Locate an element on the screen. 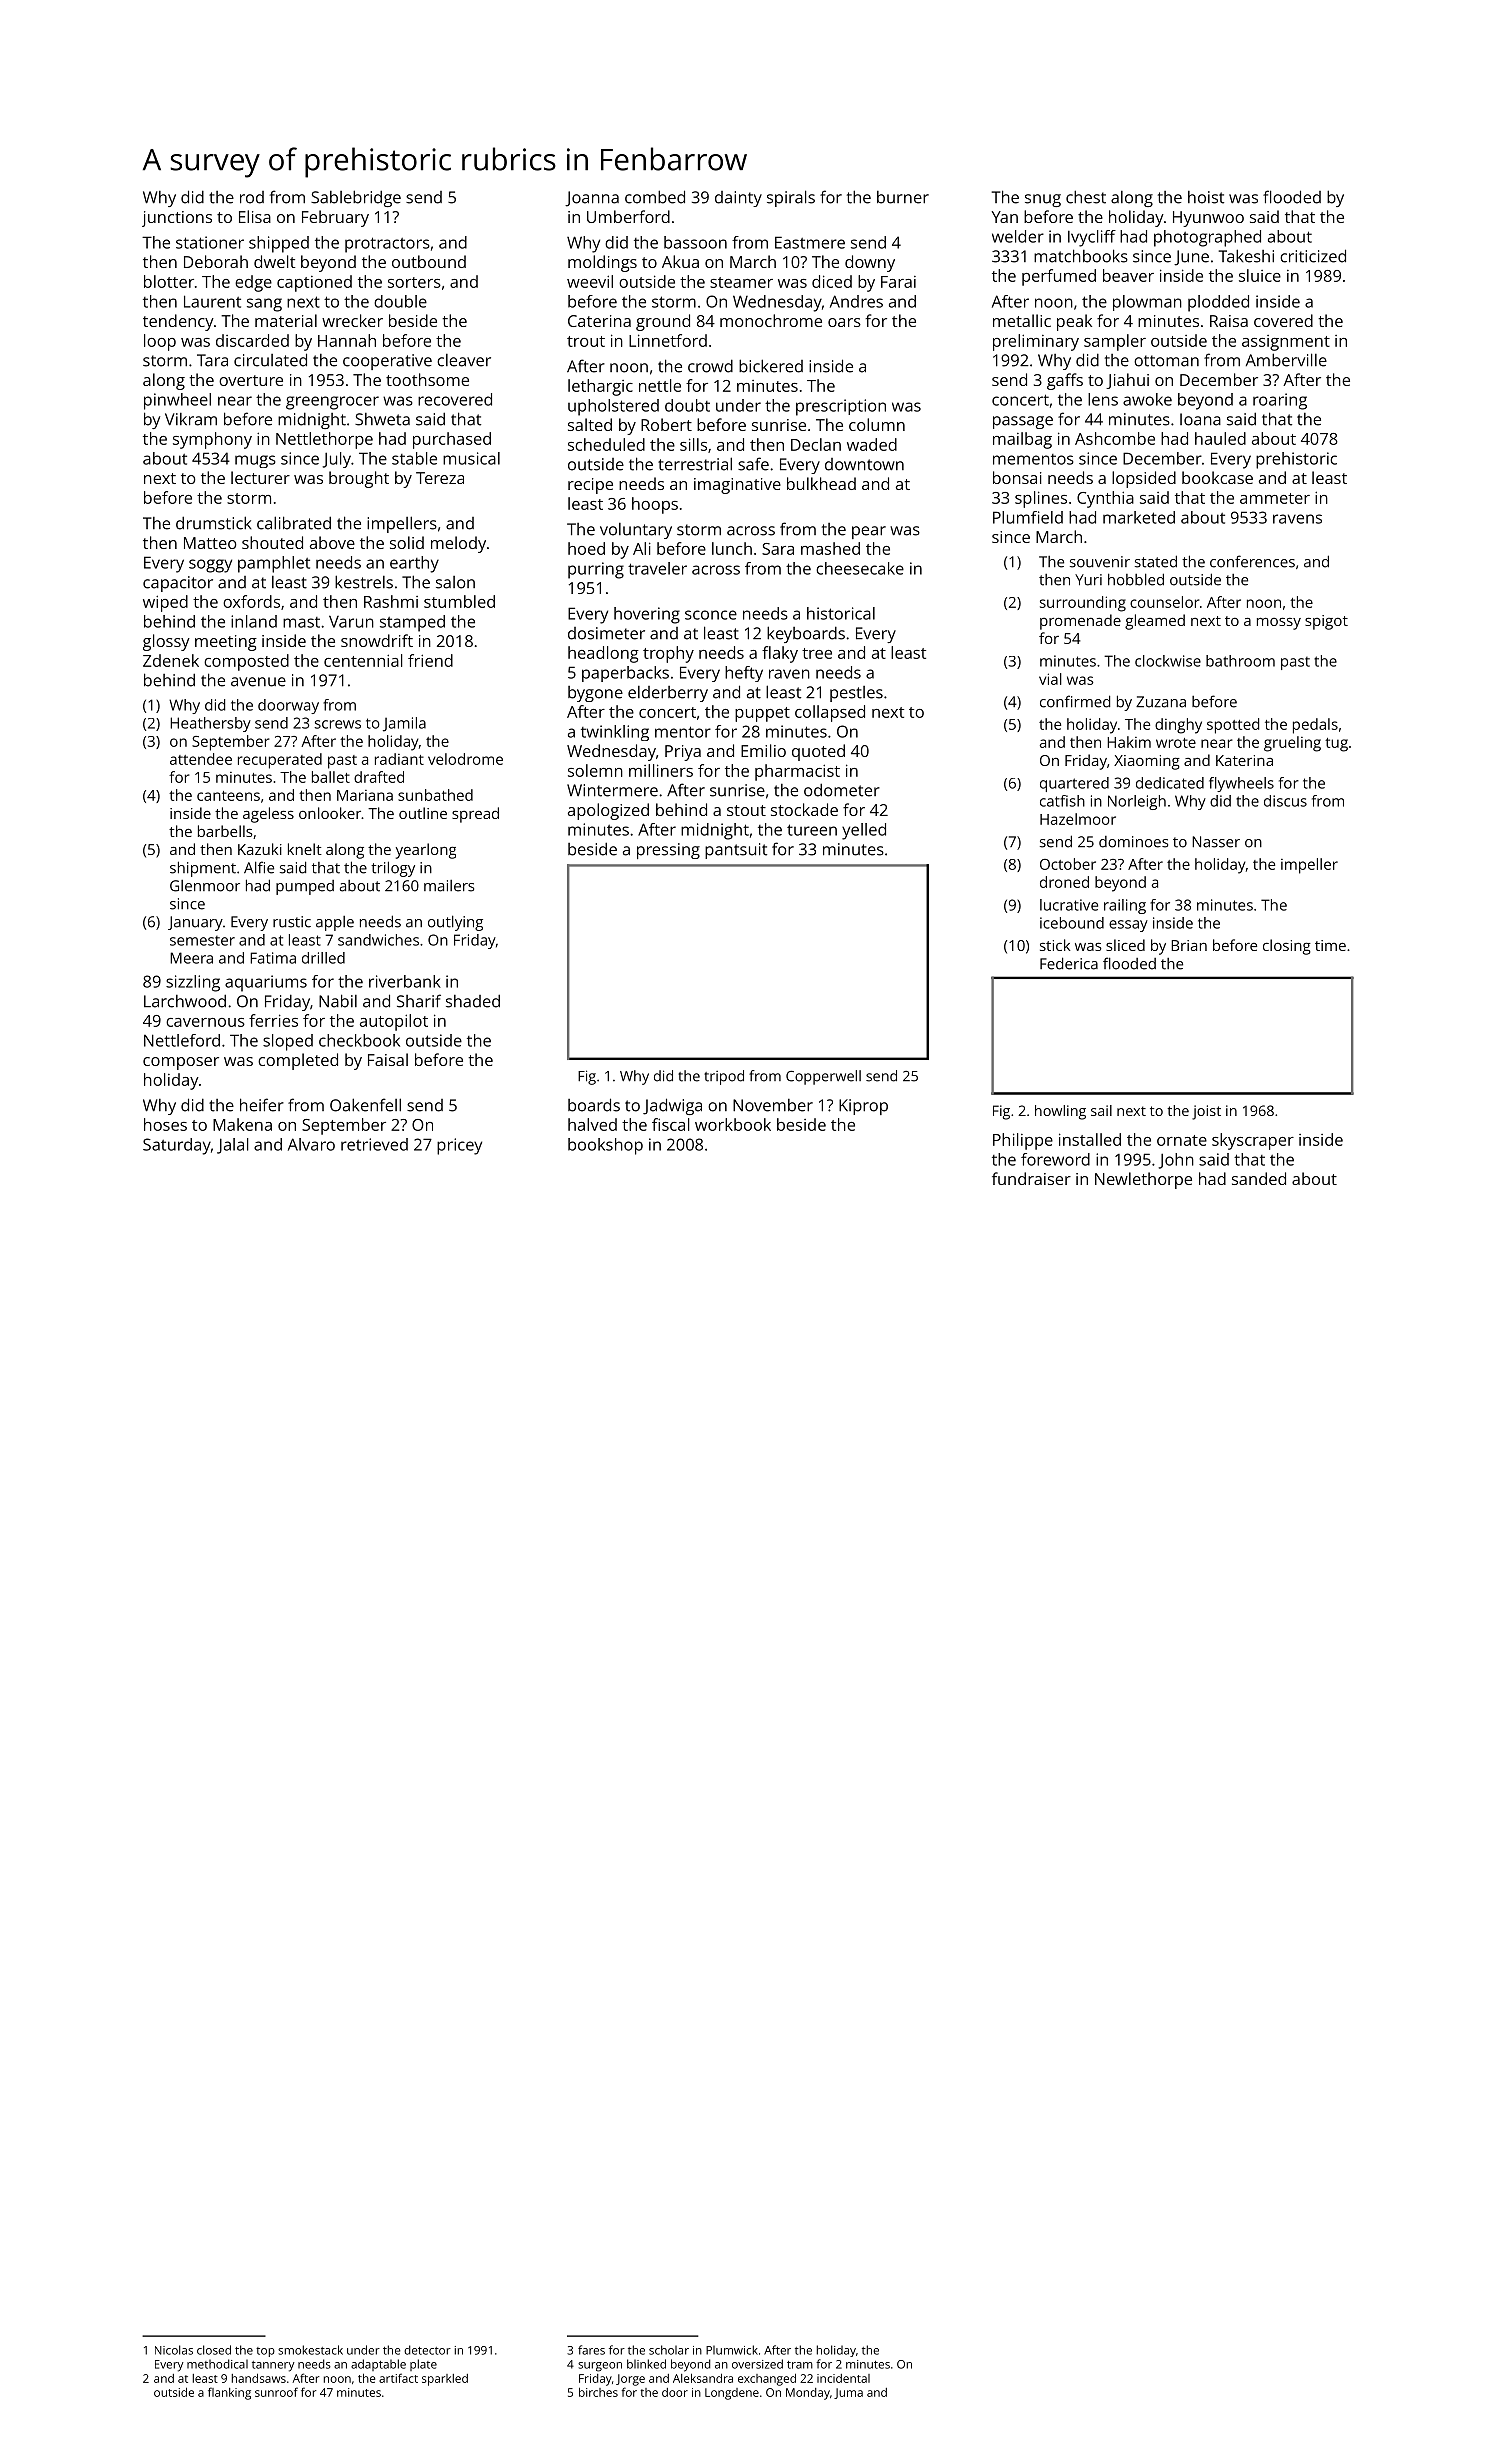 The image size is (1496, 2464). terrestrial is located at coordinates (695, 464).
